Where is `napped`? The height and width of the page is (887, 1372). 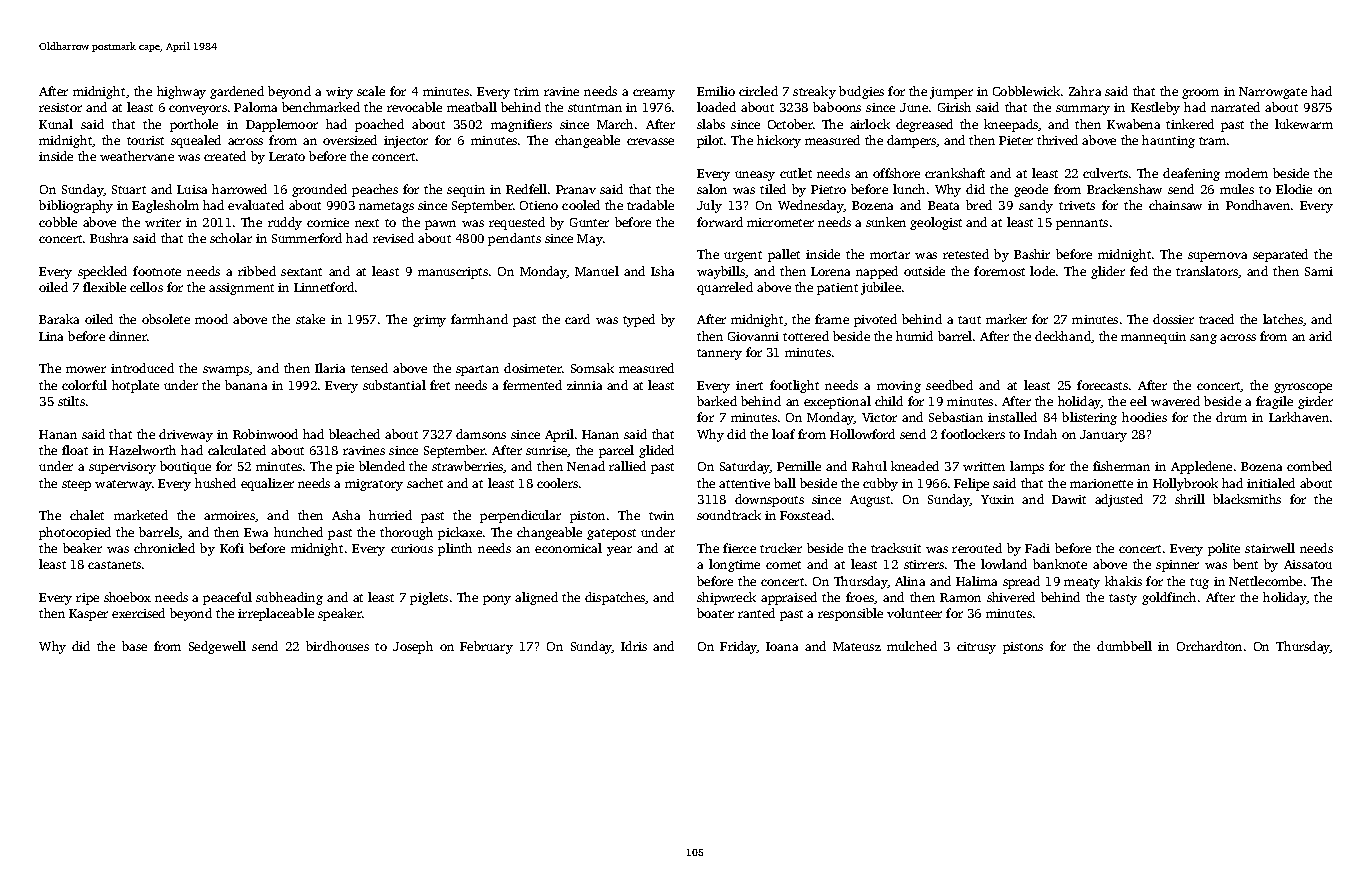
napped is located at coordinates (877, 272).
